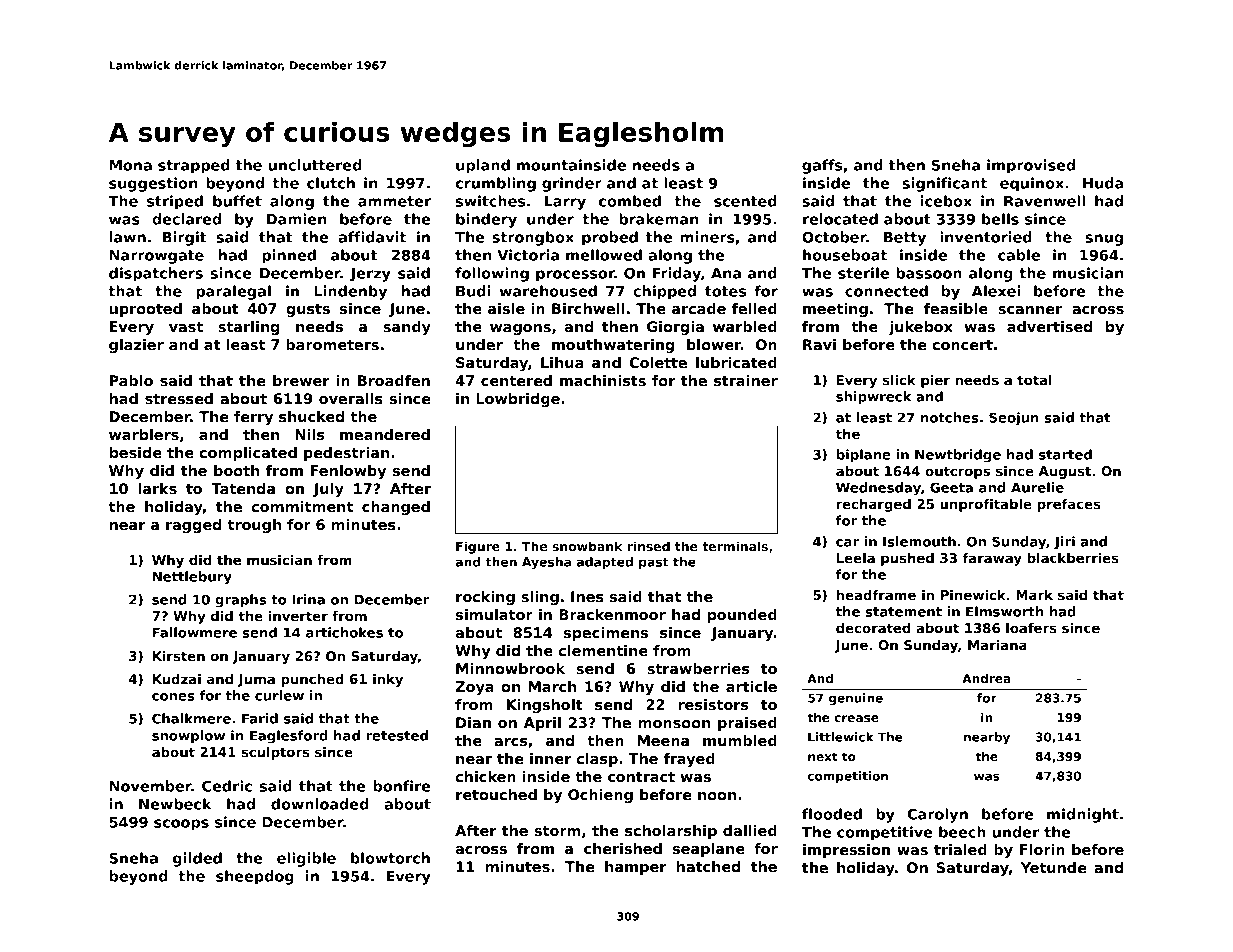 The width and height of the screenshot is (1233, 952). Describe the element at coordinates (873, 397) in the screenshot. I see `shipwreck` at that location.
